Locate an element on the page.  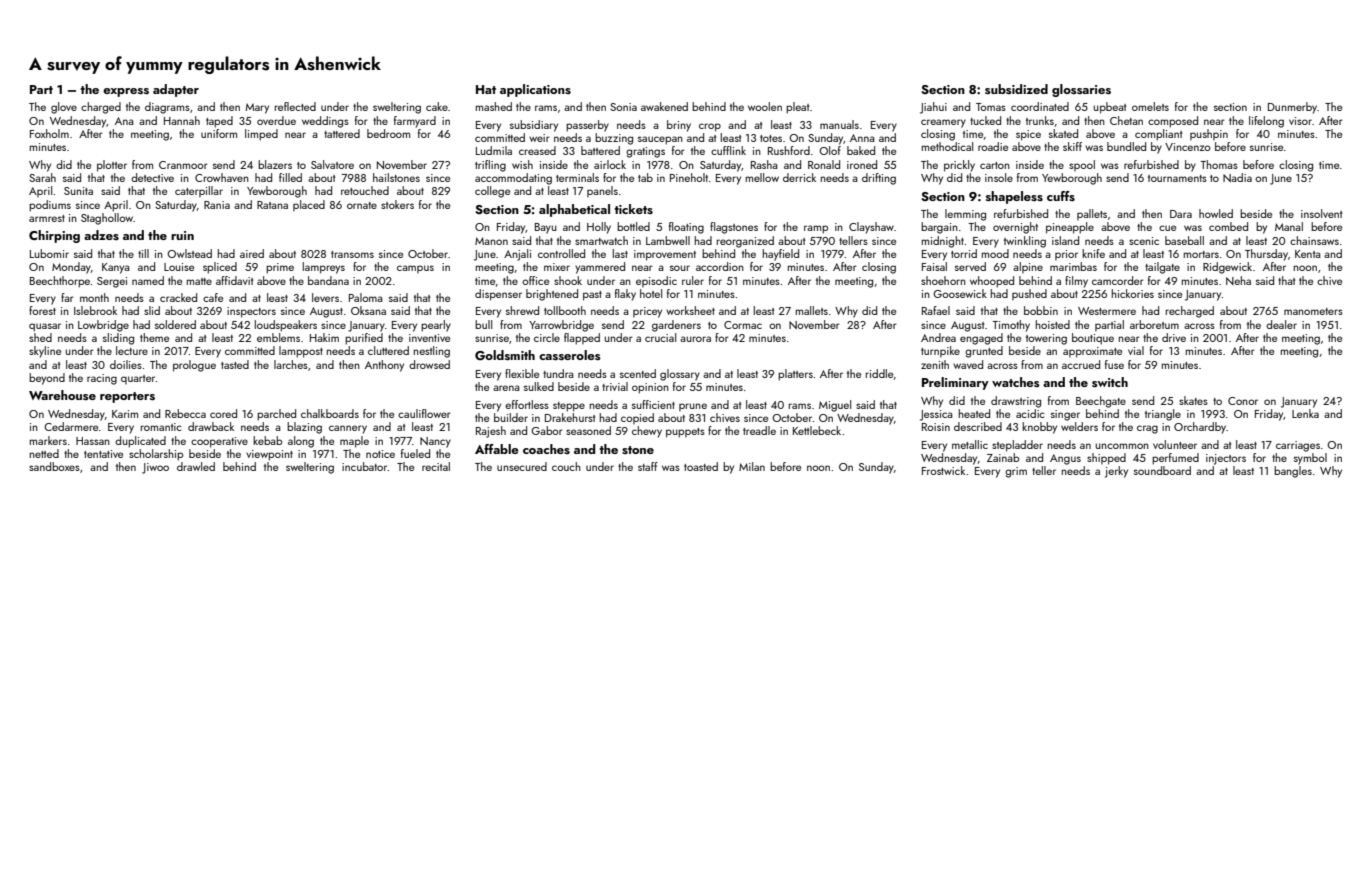
Cedarmere is located at coordinates (71, 426).
